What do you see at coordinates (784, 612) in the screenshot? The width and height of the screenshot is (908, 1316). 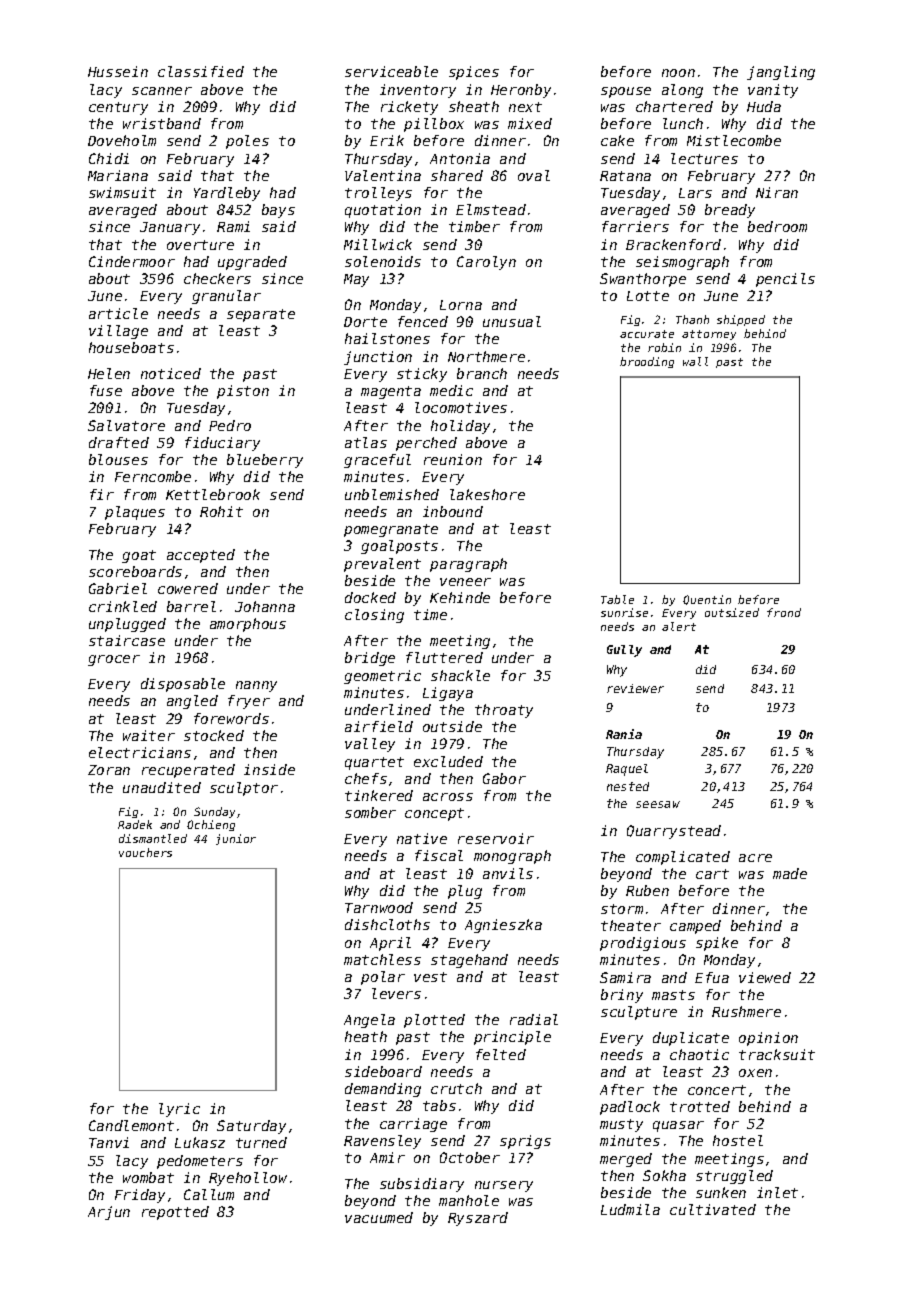 I see `frond` at bounding box center [784, 612].
